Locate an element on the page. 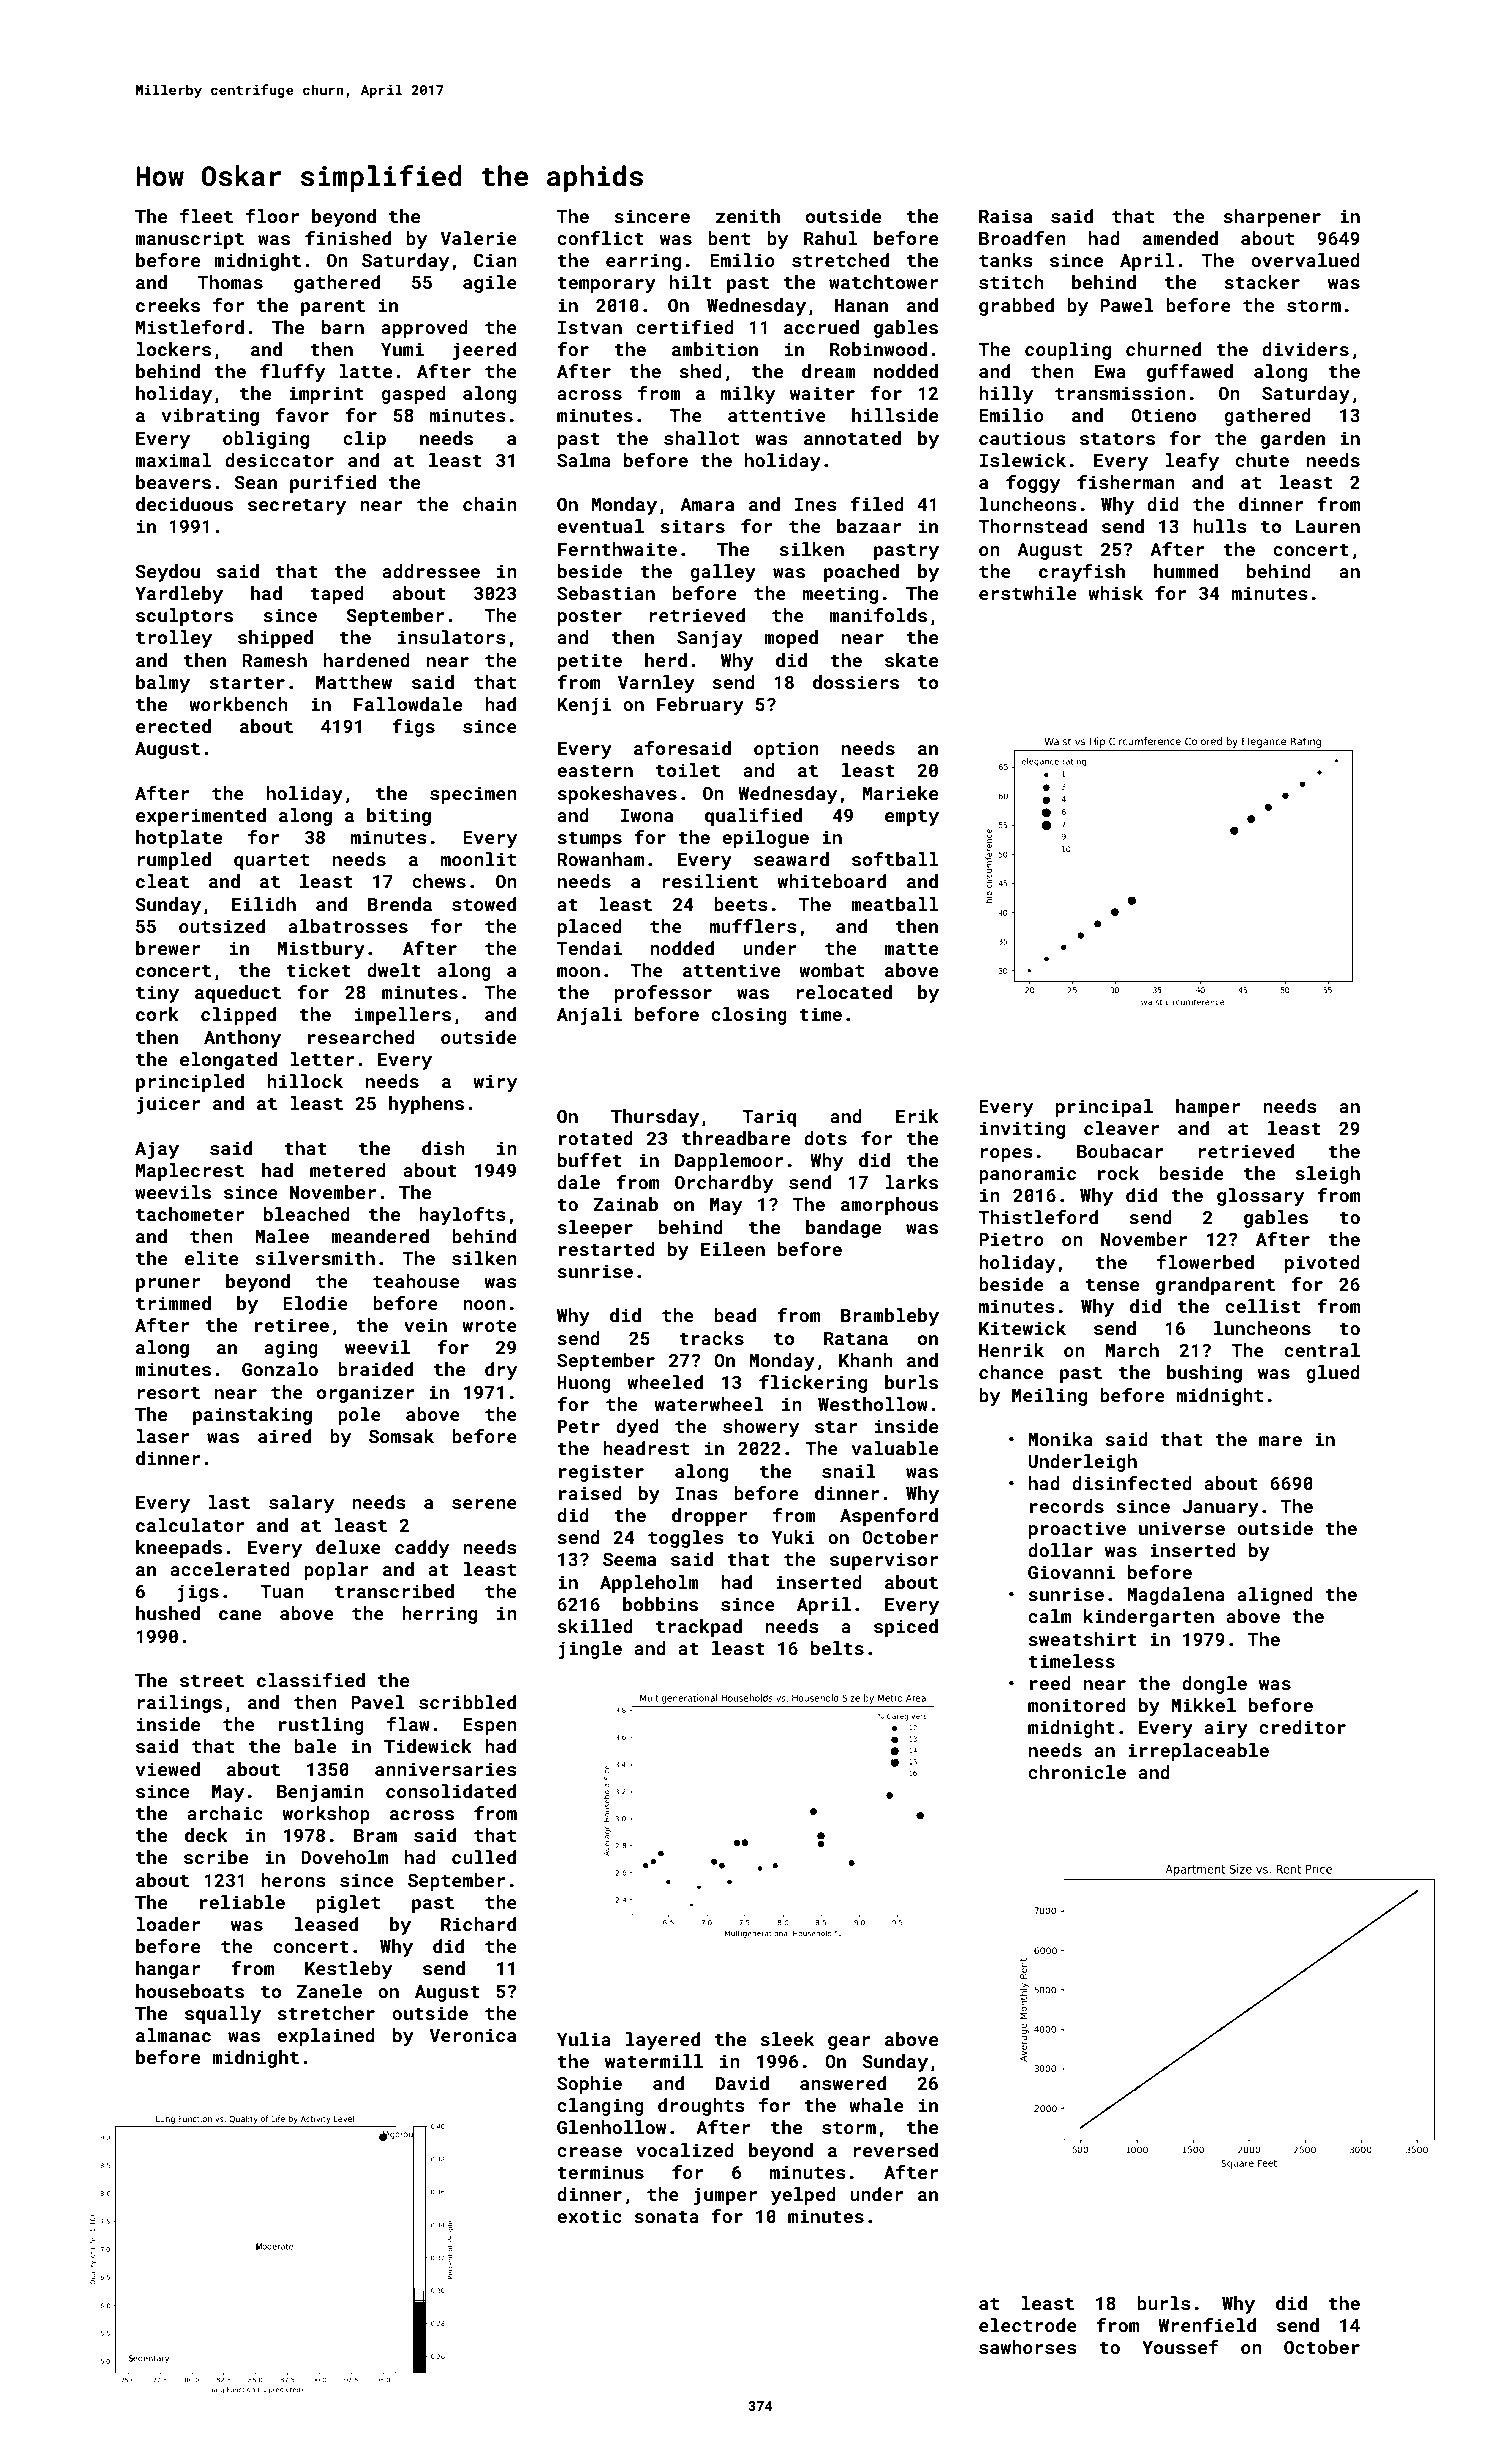 The height and width of the page is (2464, 1496). floor is located at coordinates (272, 216).
